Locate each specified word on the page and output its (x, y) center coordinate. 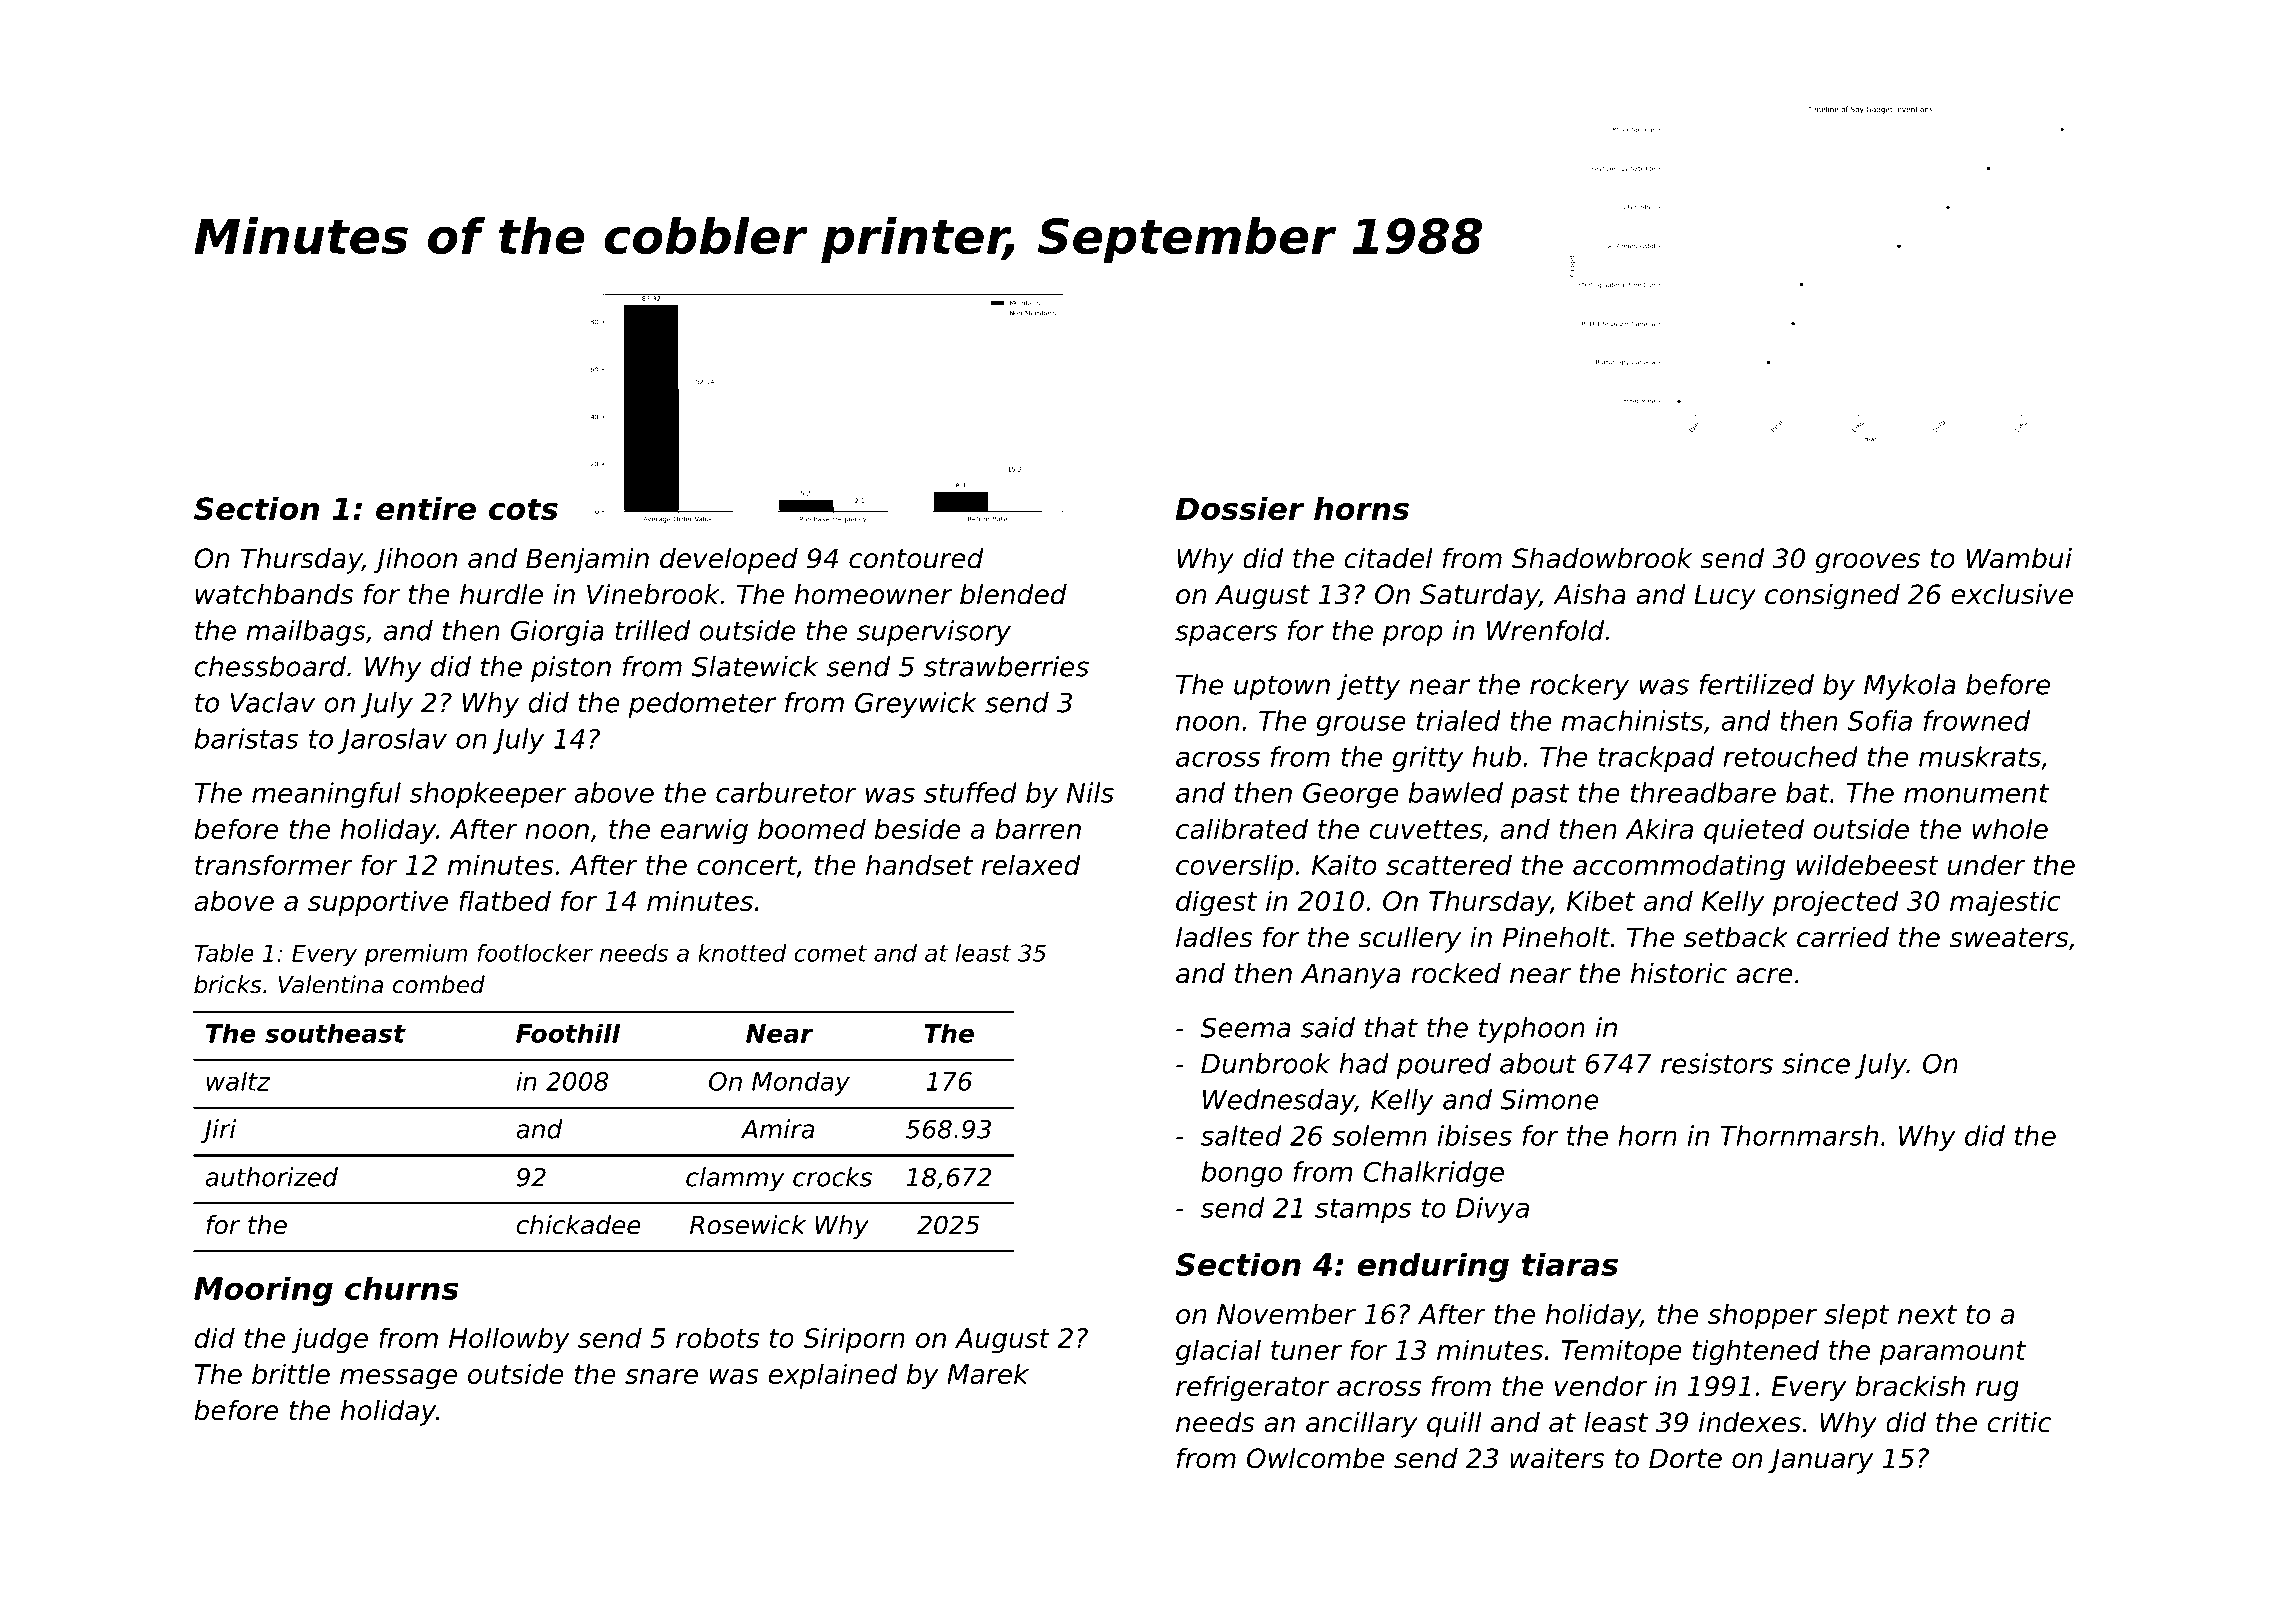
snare (661, 1376)
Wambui (2019, 558)
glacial (1218, 1352)
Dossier (1240, 508)
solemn (1379, 1135)
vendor (1601, 1385)
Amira (777, 1129)
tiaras (1570, 1264)
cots (523, 509)
